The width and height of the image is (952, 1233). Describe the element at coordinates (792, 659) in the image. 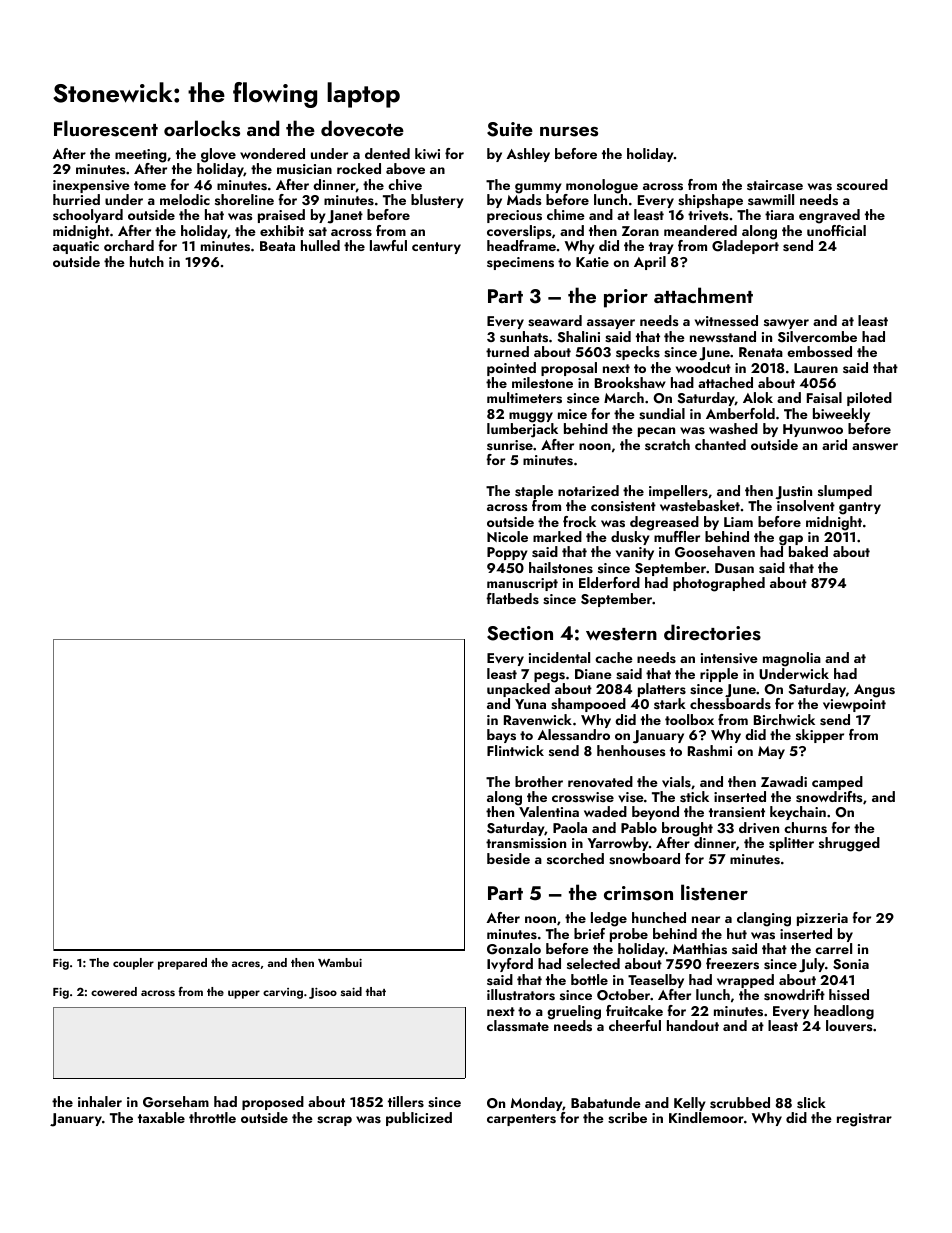

I see `magnolia` at that location.
